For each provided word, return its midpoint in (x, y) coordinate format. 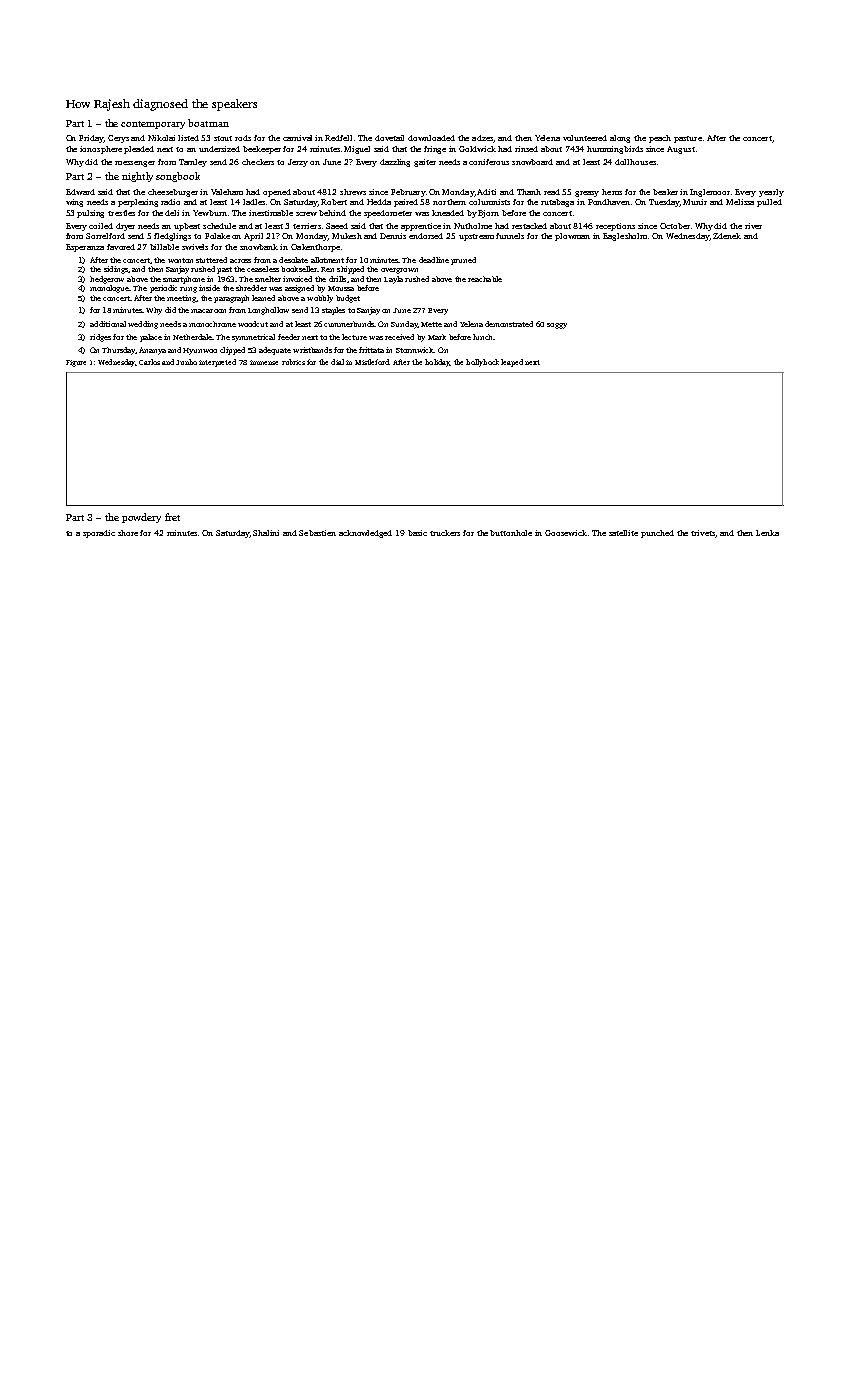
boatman (208, 123)
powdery (141, 518)
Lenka (767, 533)
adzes (482, 138)
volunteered (585, 138)
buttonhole (511, 533)
